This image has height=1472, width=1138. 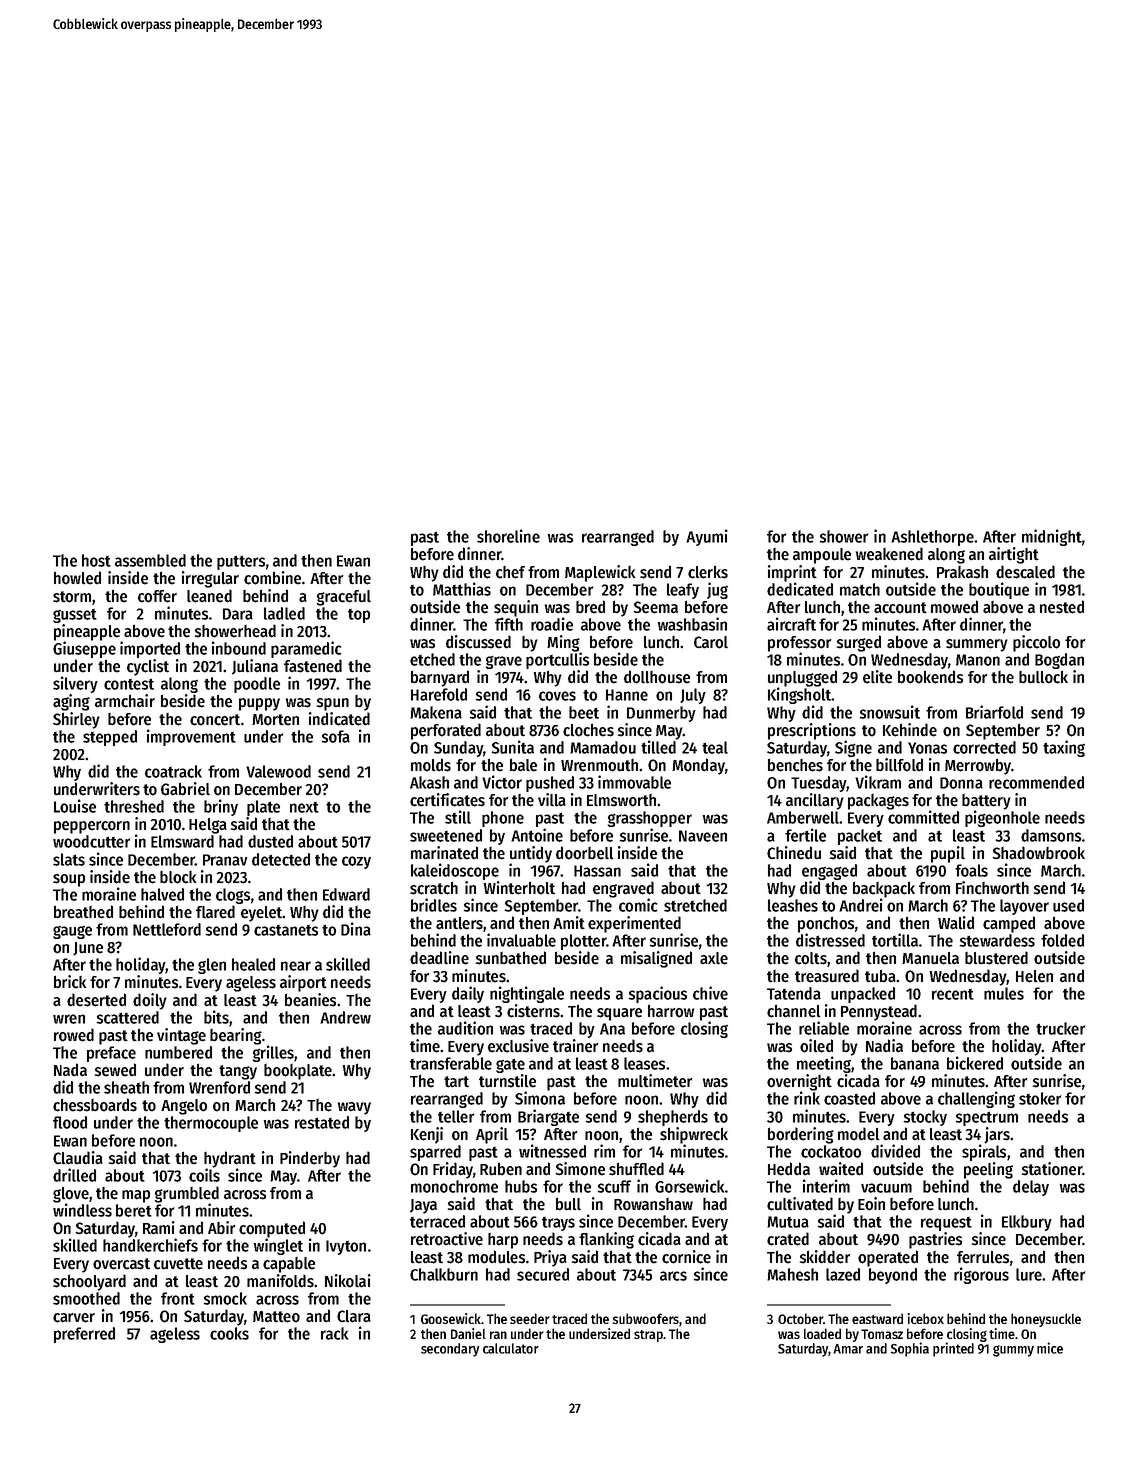 I want to click on seeder, so click(x=530, y=1318).
